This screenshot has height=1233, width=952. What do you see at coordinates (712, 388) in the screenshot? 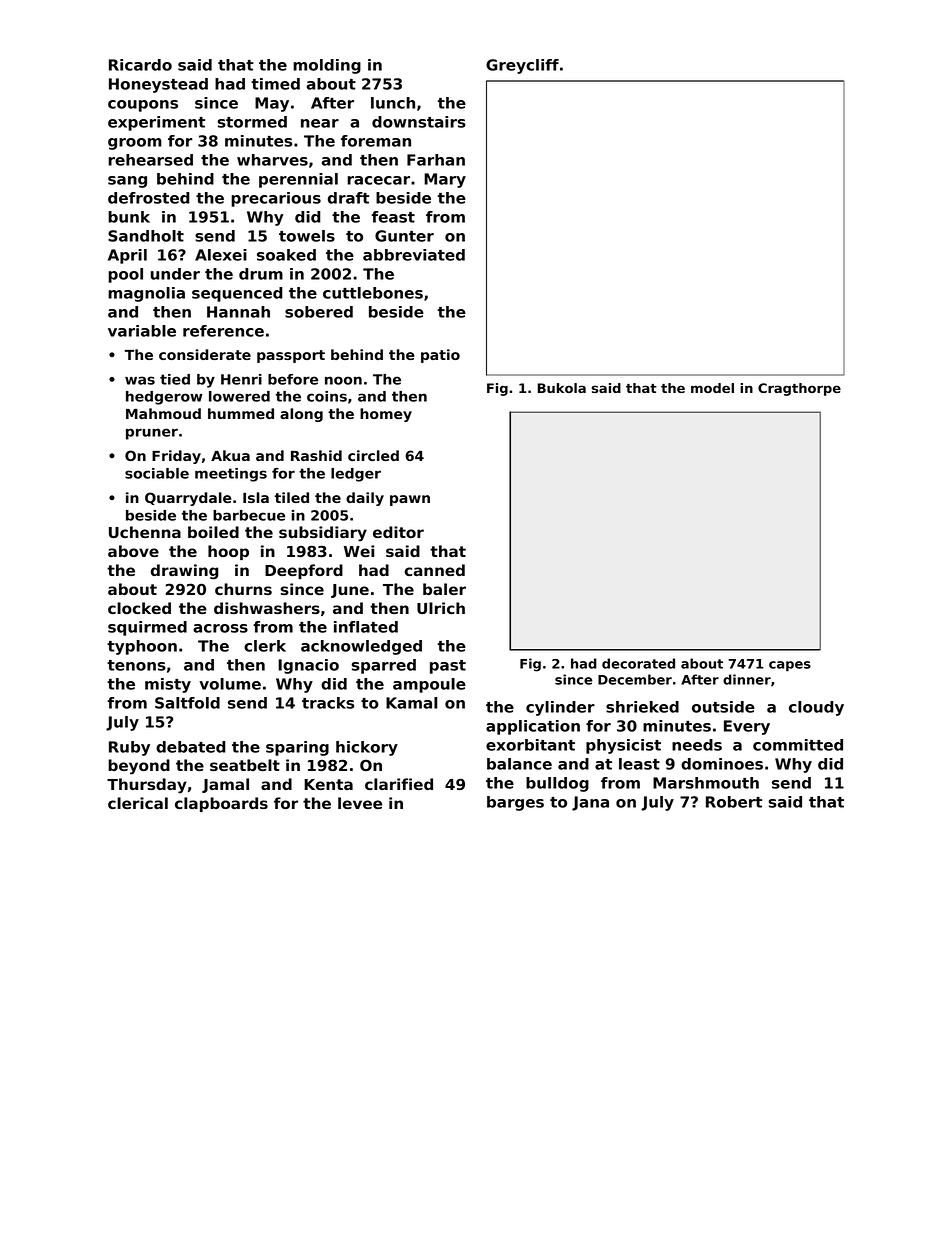
I see `model` at bounding box center [712, 388].
